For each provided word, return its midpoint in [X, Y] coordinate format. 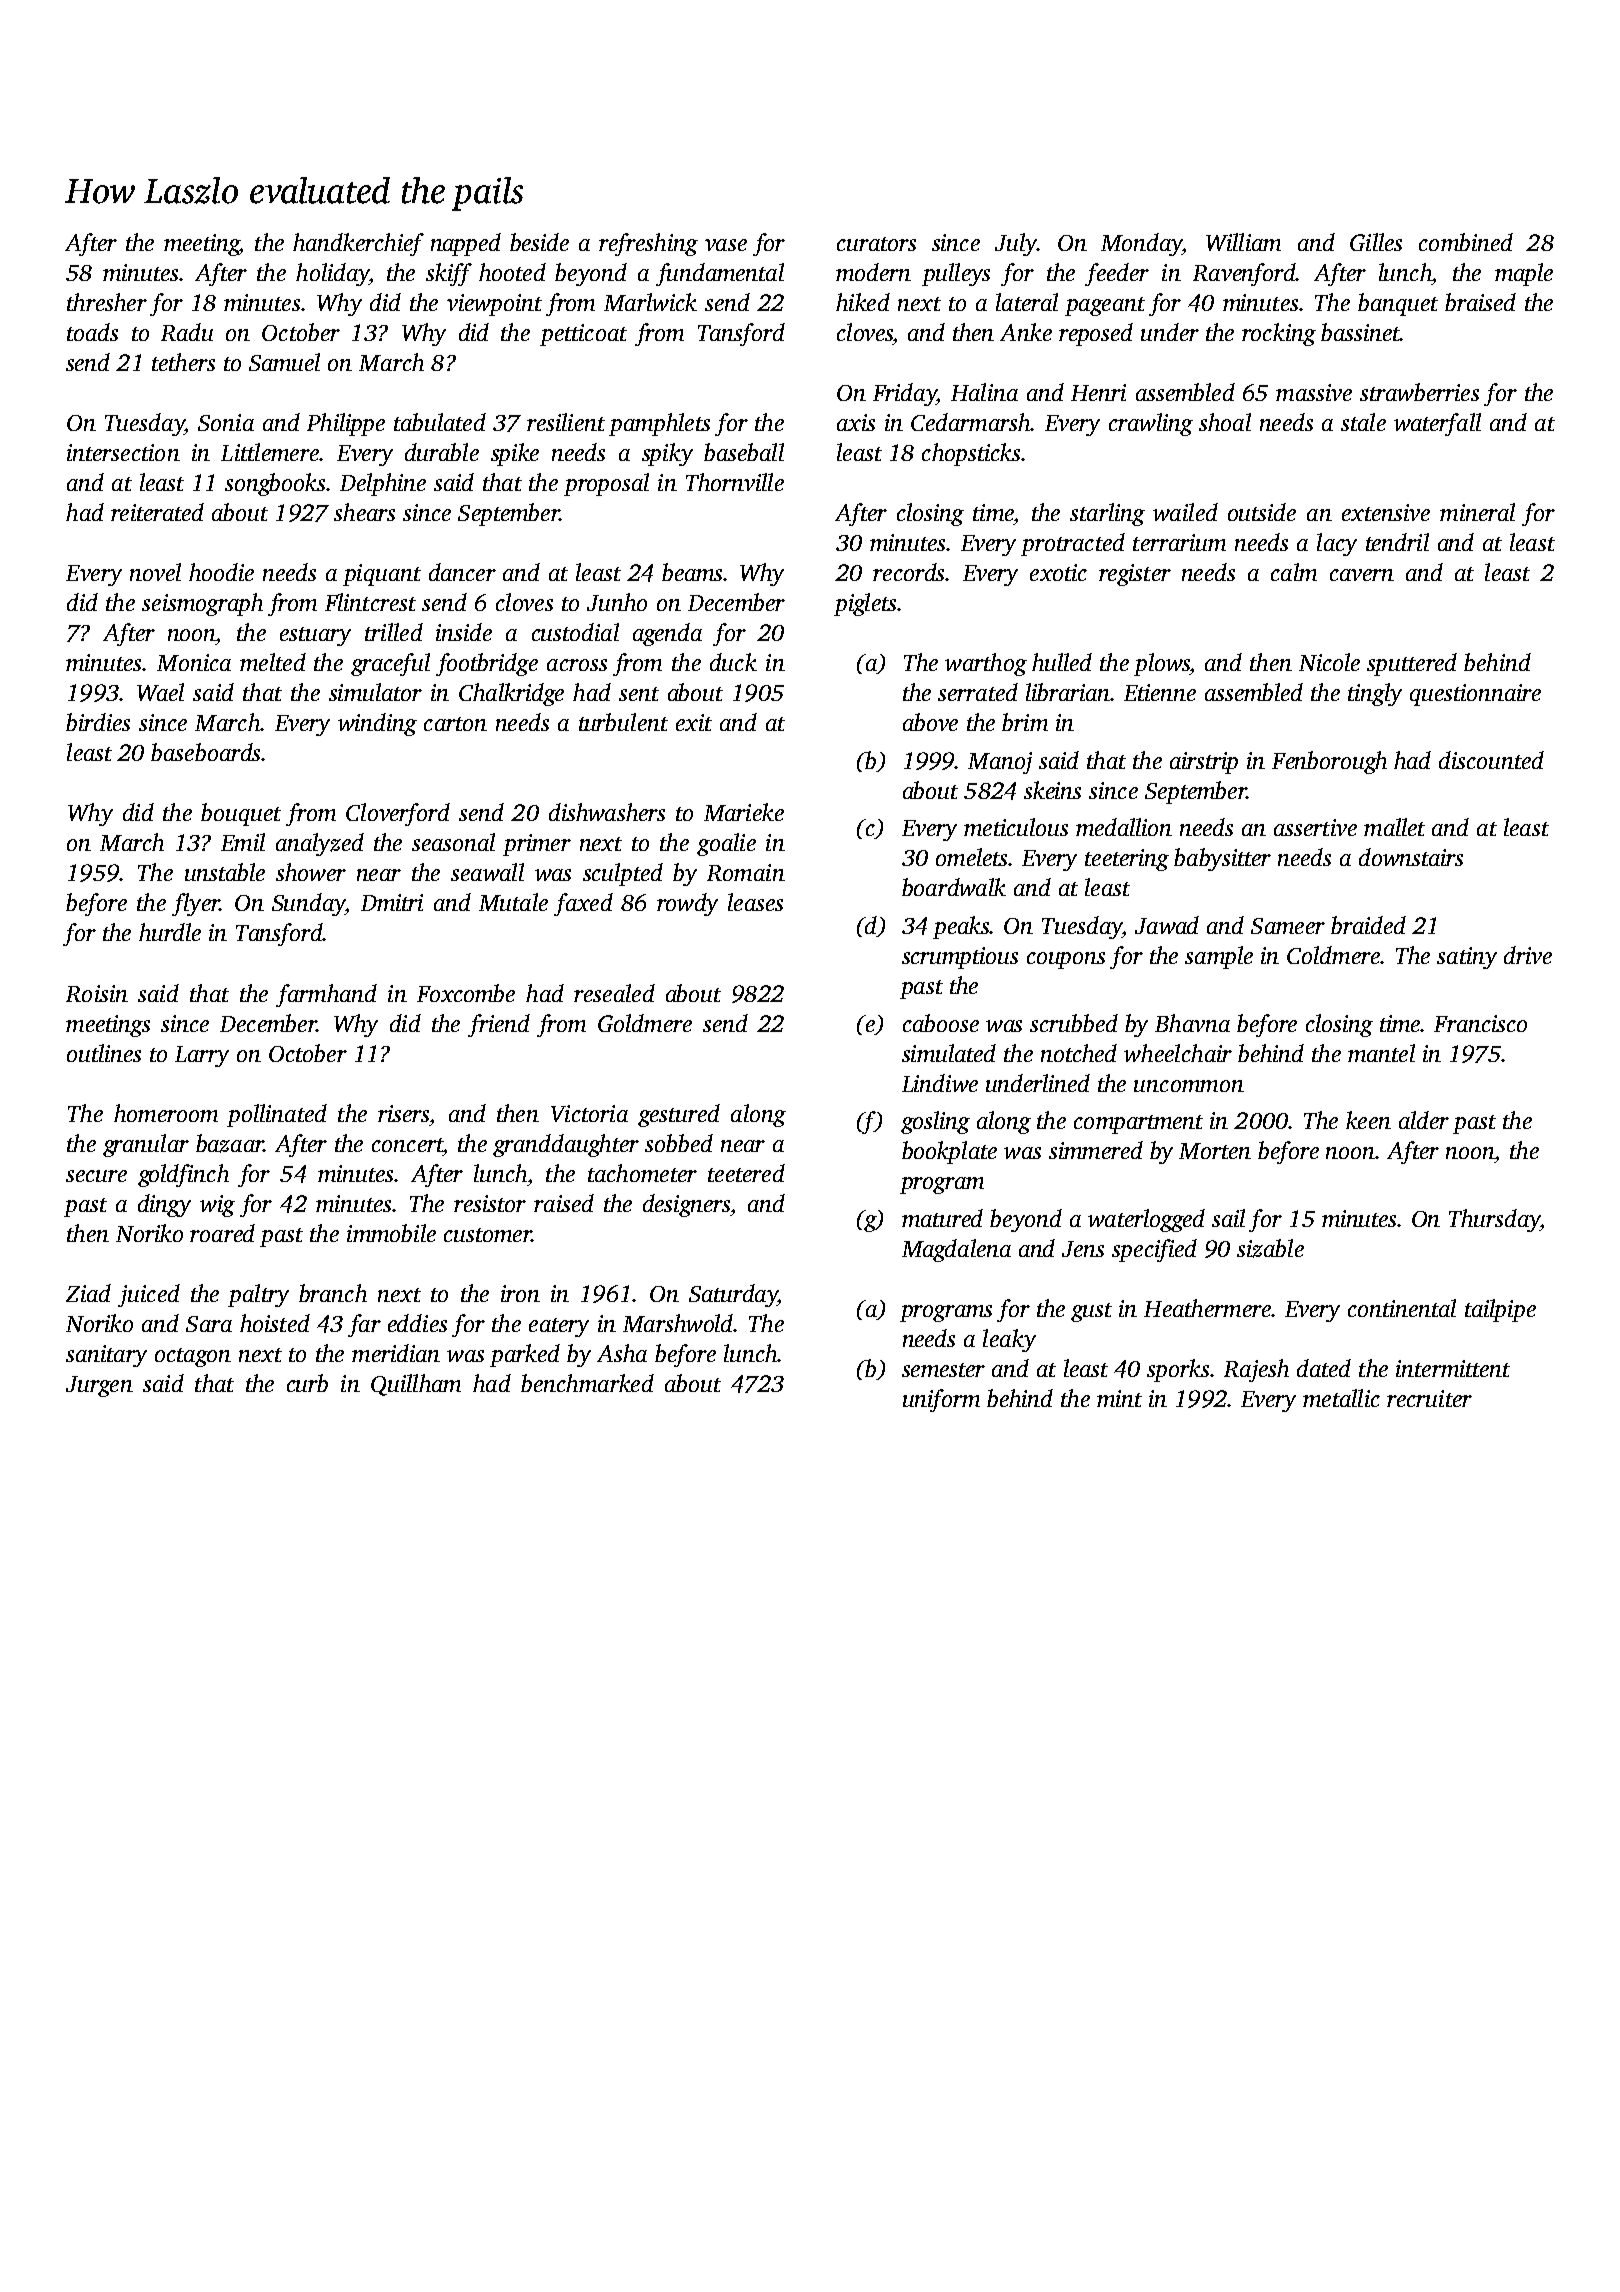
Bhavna [1192, 1023]
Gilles [1376, 242]
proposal [606, 484]
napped [466, 244]
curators [876, 244]
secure [96, 1176]
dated [1324, 1368]
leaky [1009, 1340]
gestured [679, 1115]
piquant [382, 575]
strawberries [1419, 392]
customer [487, 1235]
